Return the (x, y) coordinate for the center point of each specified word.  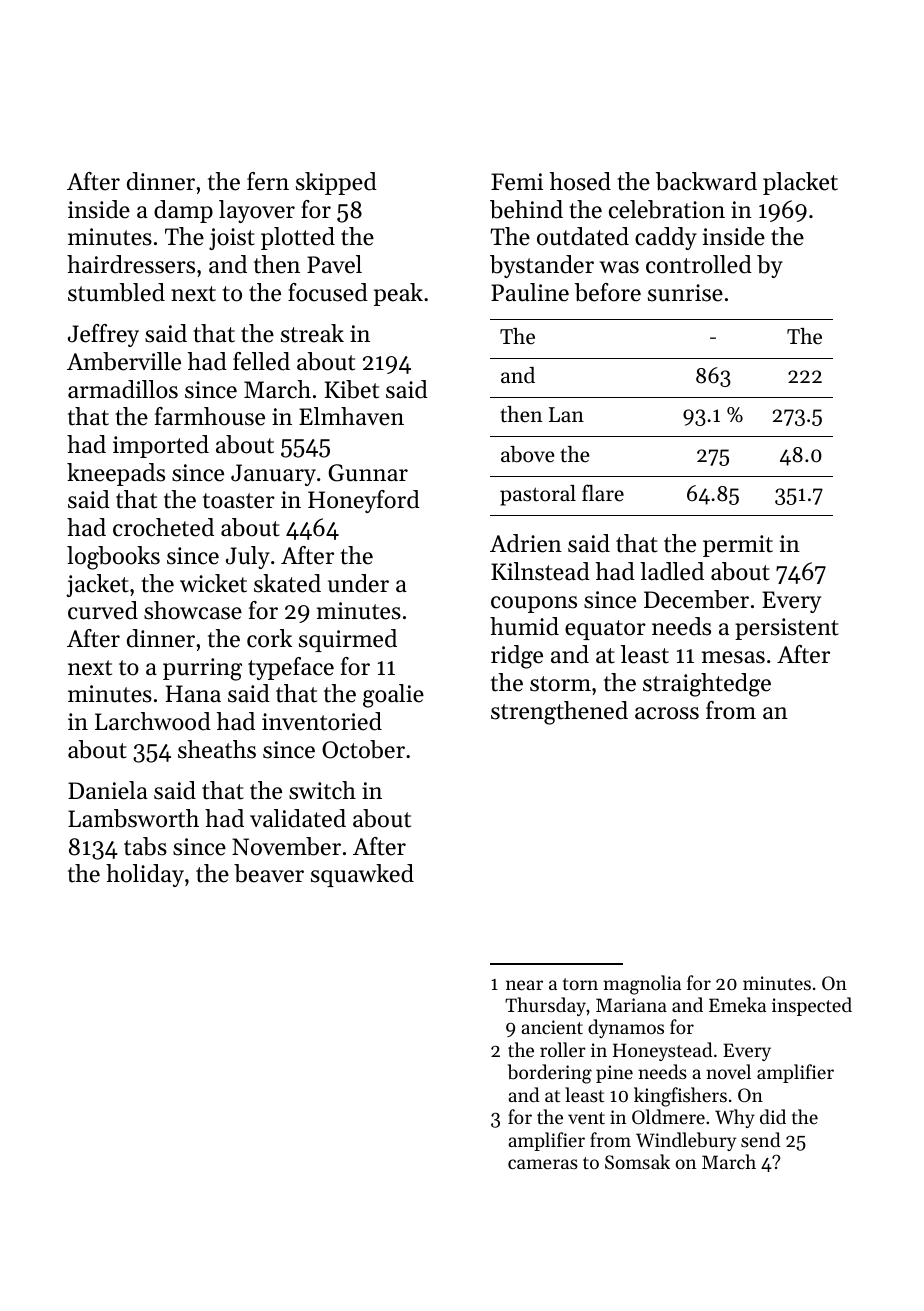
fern (268, 181)
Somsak (637, 1162)
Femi (517, 182)
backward (706, 181)
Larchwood (153, 721)
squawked (362, 875)
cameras (543, 1164)
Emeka (737, 1004)
